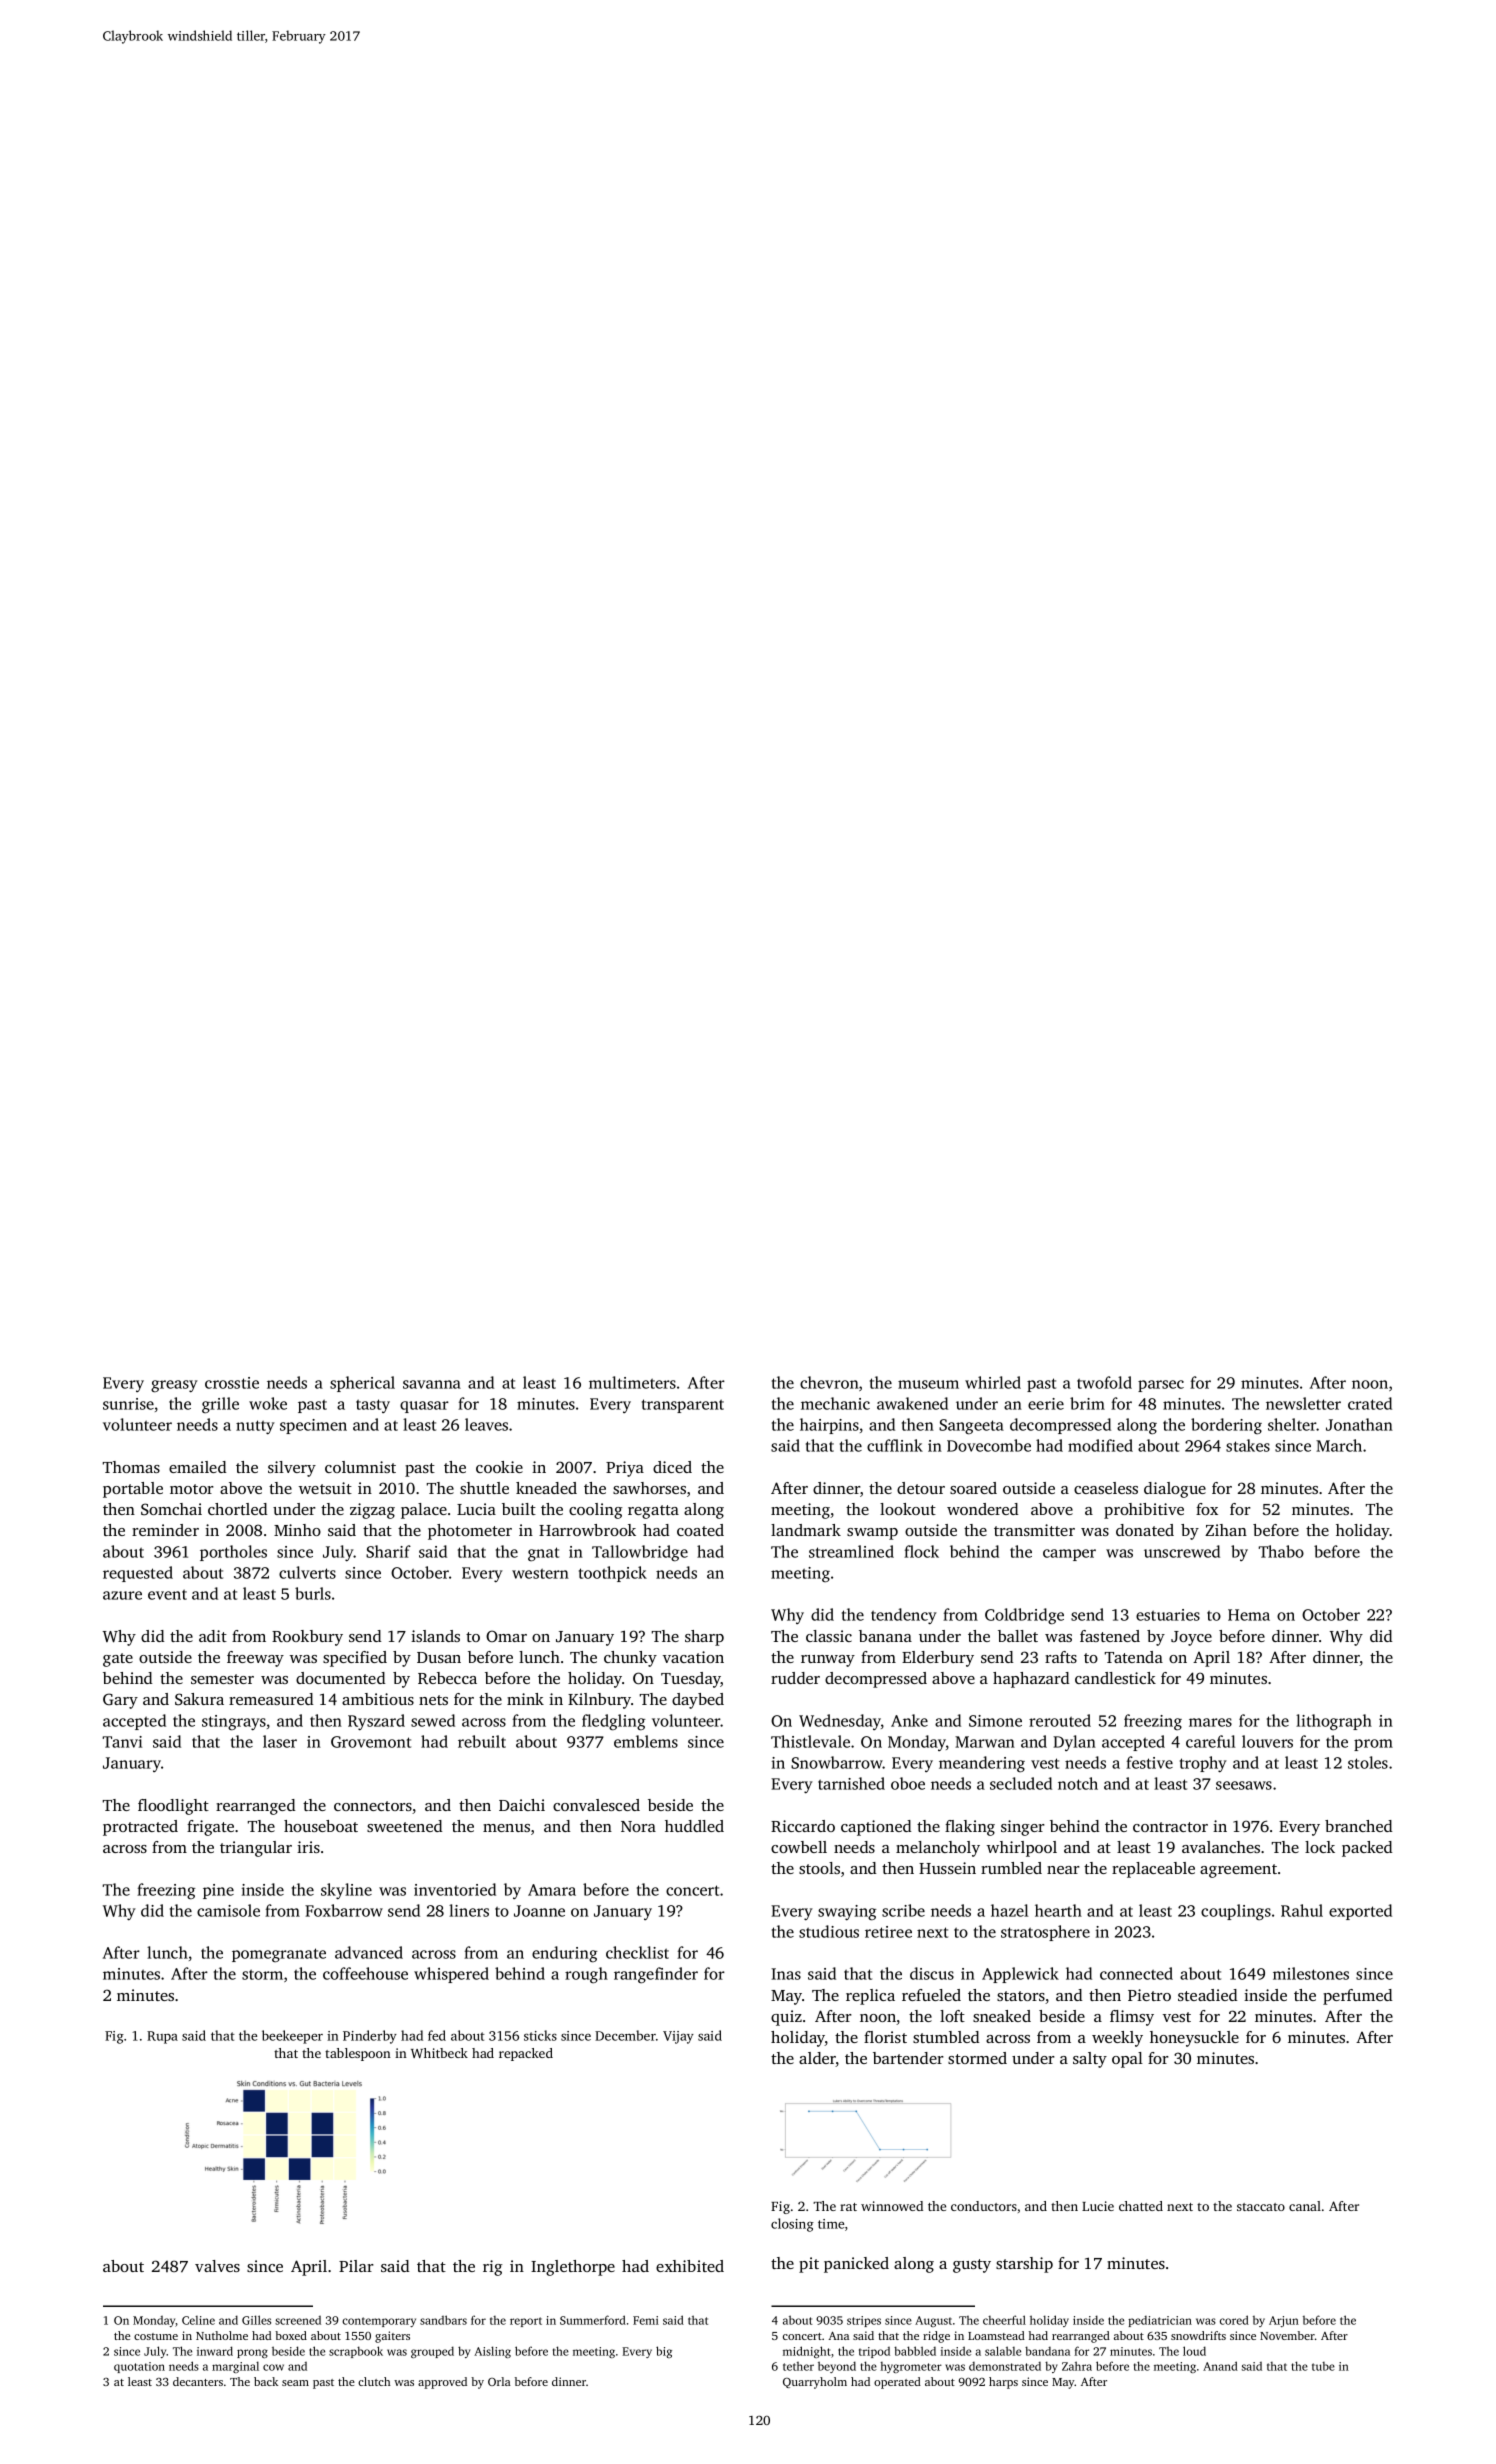 This image has width=1496, height=2464. I want to click on wondered, so click(982, 1509).
